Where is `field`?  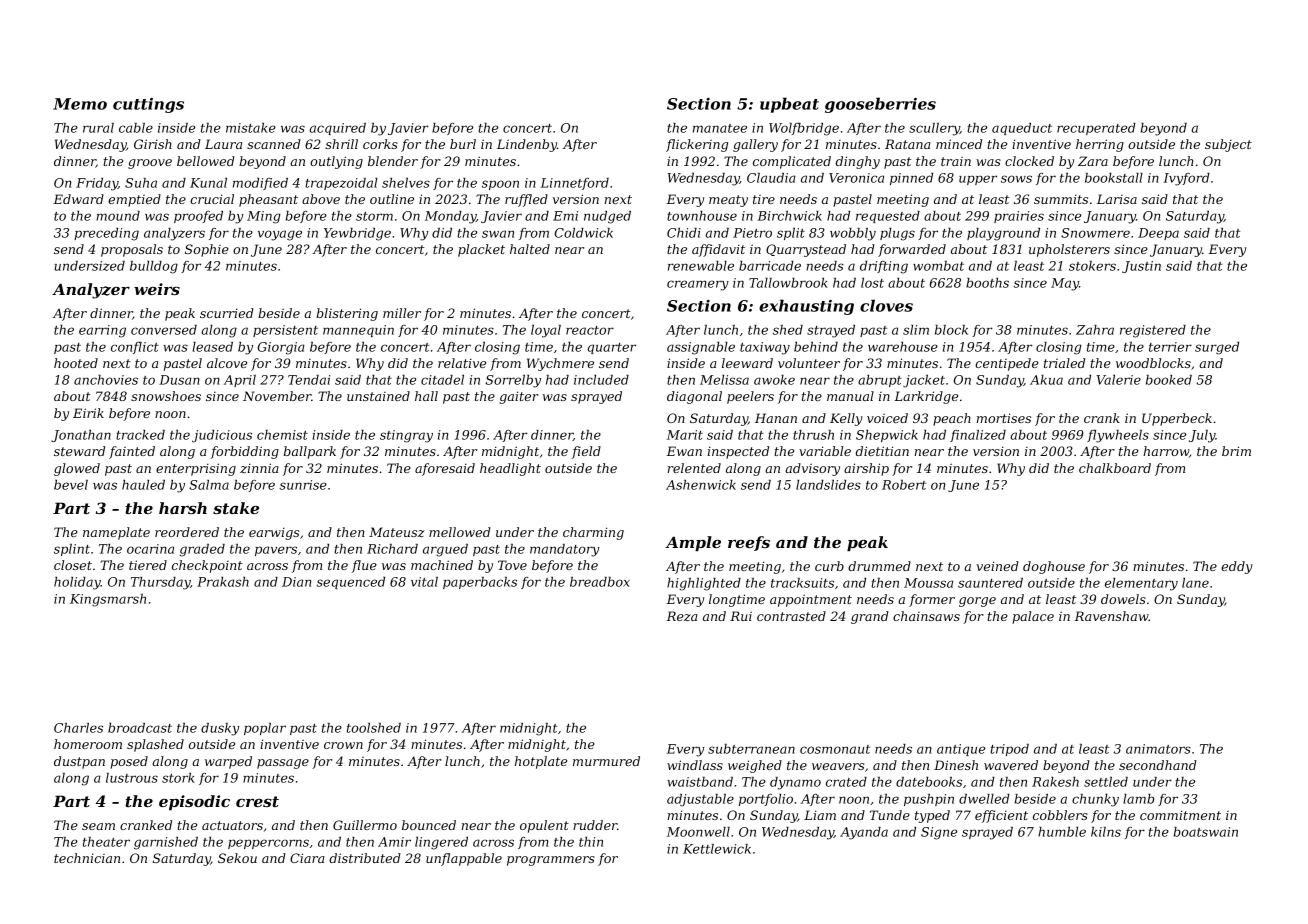
field is located at coordinates (586, 452).
